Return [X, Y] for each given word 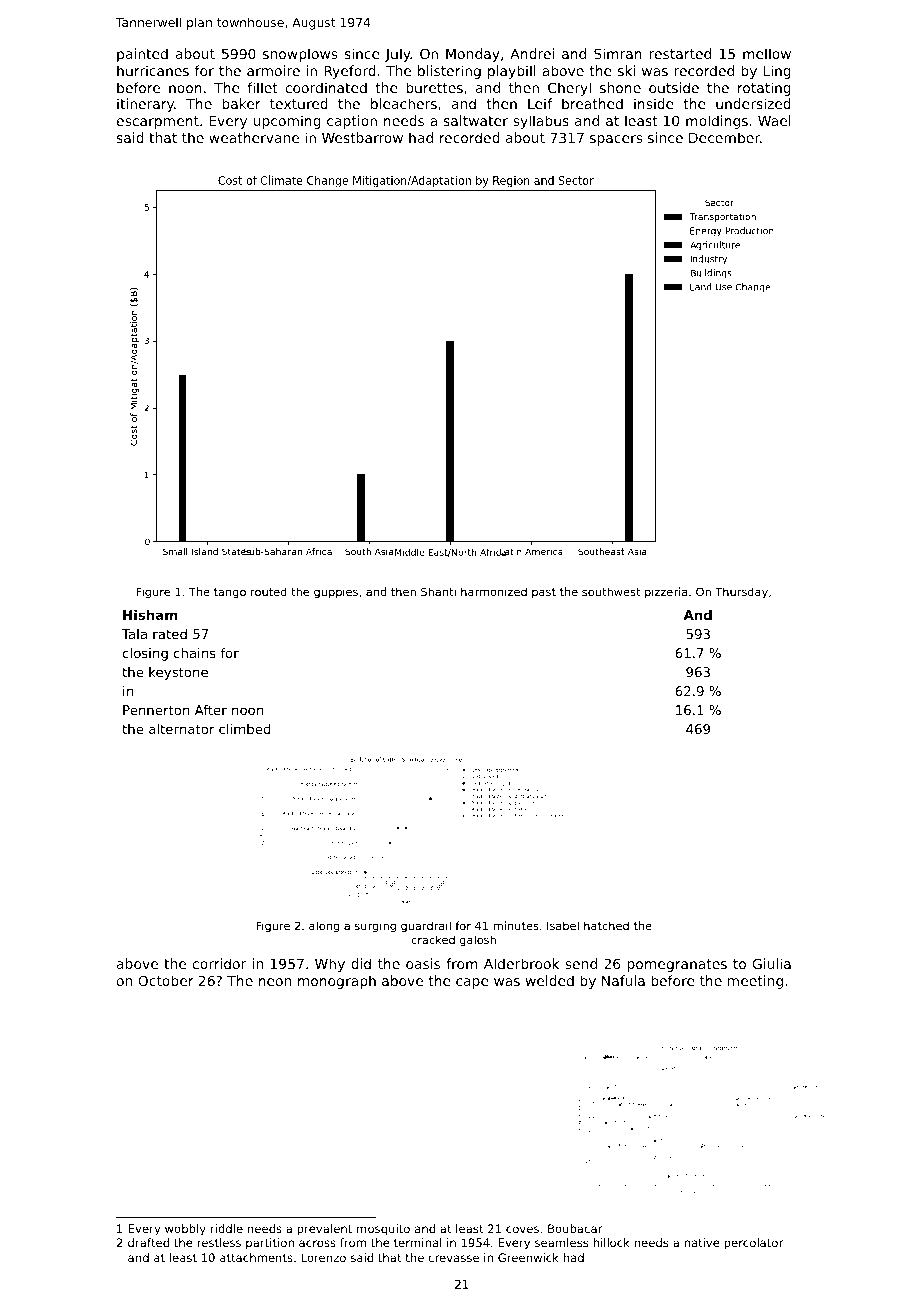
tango [230, 593]
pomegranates [677, 965]
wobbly [185, 1230]
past [544, 593]
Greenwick [528, 1257]
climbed [245, 729]
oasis [423, 963]
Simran [618, 53]
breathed [592, 103]
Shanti [438, 591]
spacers [616, 140]
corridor [219, 963]
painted [142, 55]
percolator [754, 1244]
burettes [434, 87]
